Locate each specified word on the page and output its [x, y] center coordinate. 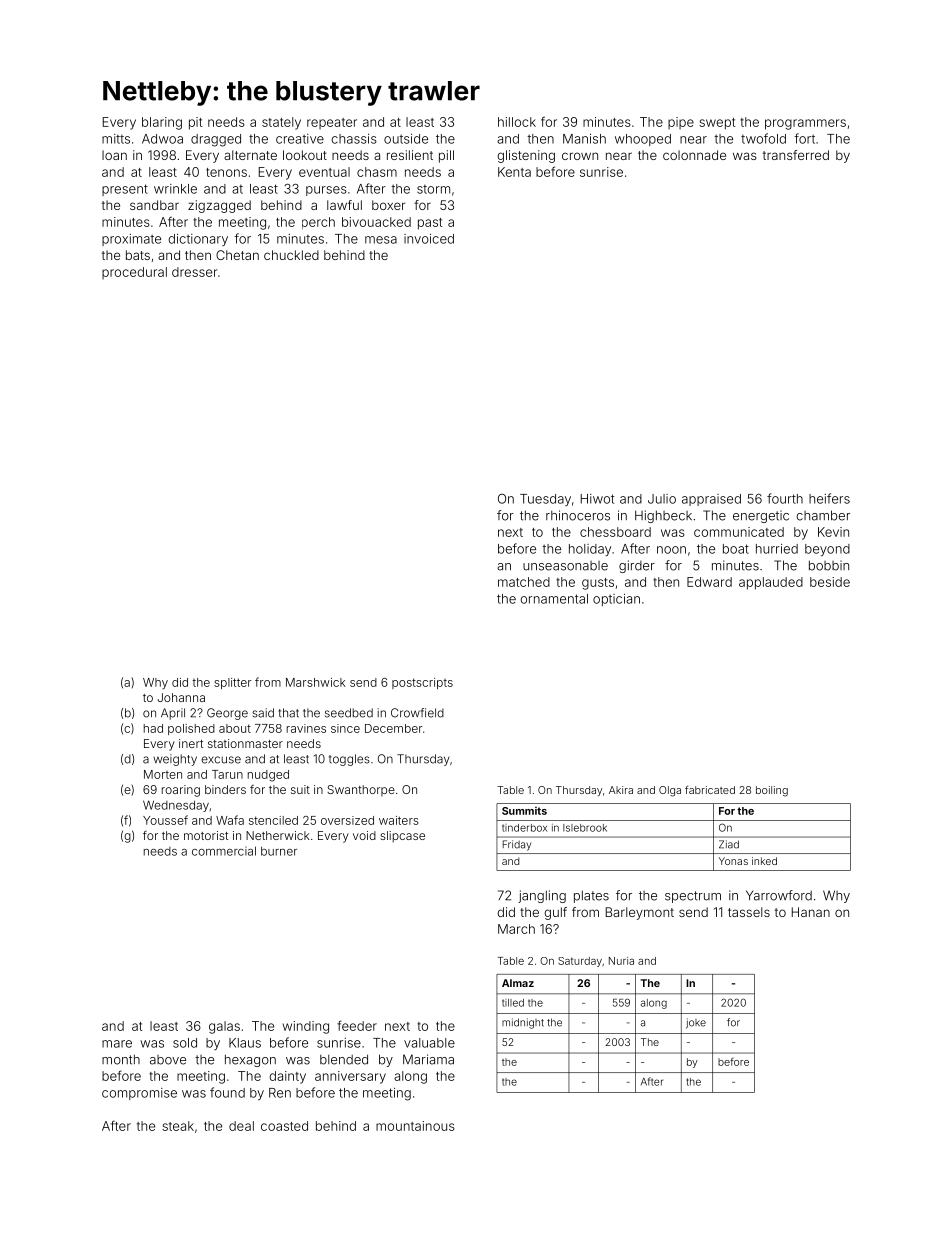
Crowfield [417, 713]
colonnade [694, 155]
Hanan [811, 912]
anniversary [350, 1077]
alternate [250, 155]
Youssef [165, 820]
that [288, 713]
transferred [796, 155]
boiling [772, 791]
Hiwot [597, 499]
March [516, 929]
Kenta [514, 172]
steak [178, 1126]
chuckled [291, 255]
